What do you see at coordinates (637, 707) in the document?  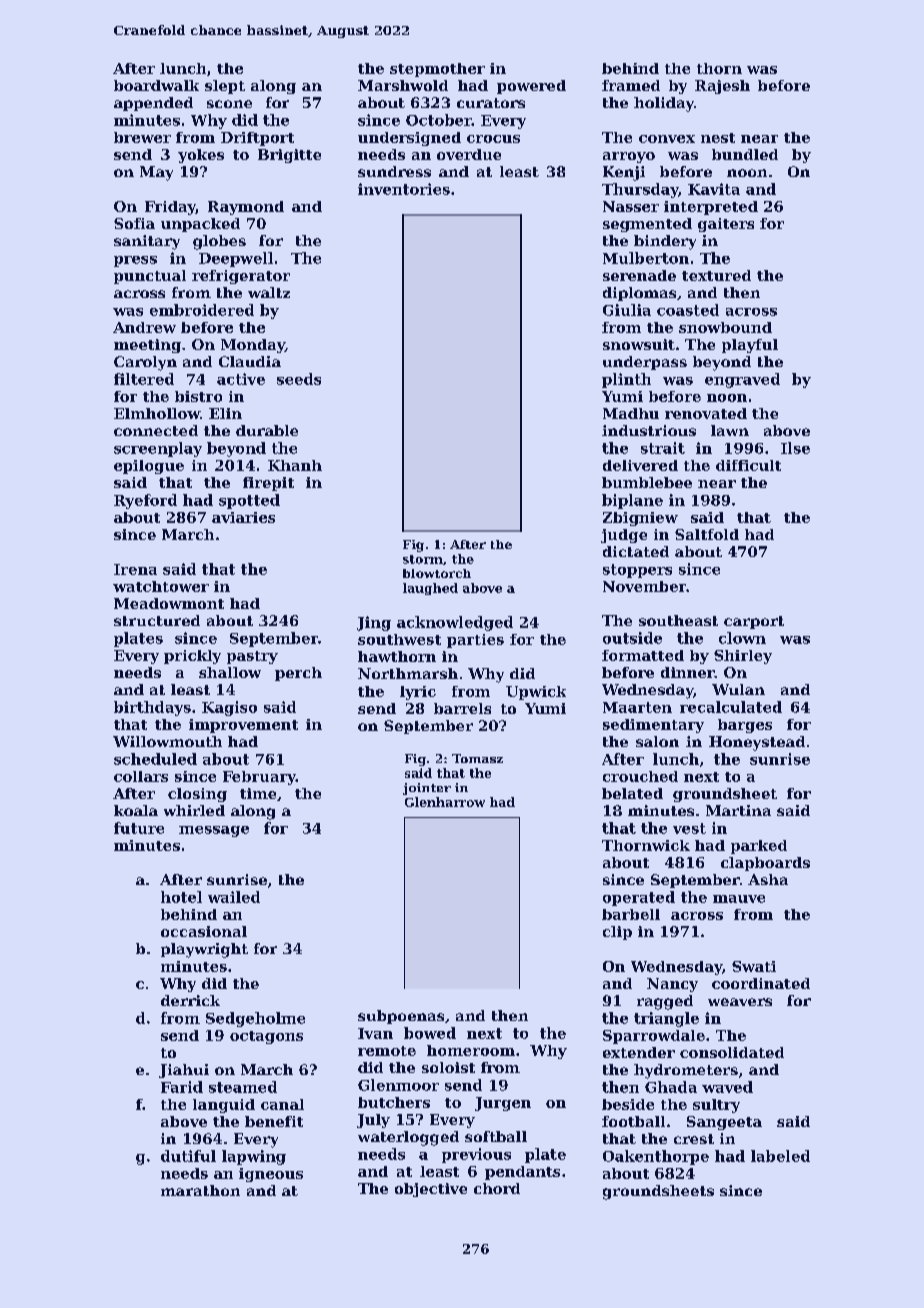 I see `Maarten` at bounding box center [637, 707].
